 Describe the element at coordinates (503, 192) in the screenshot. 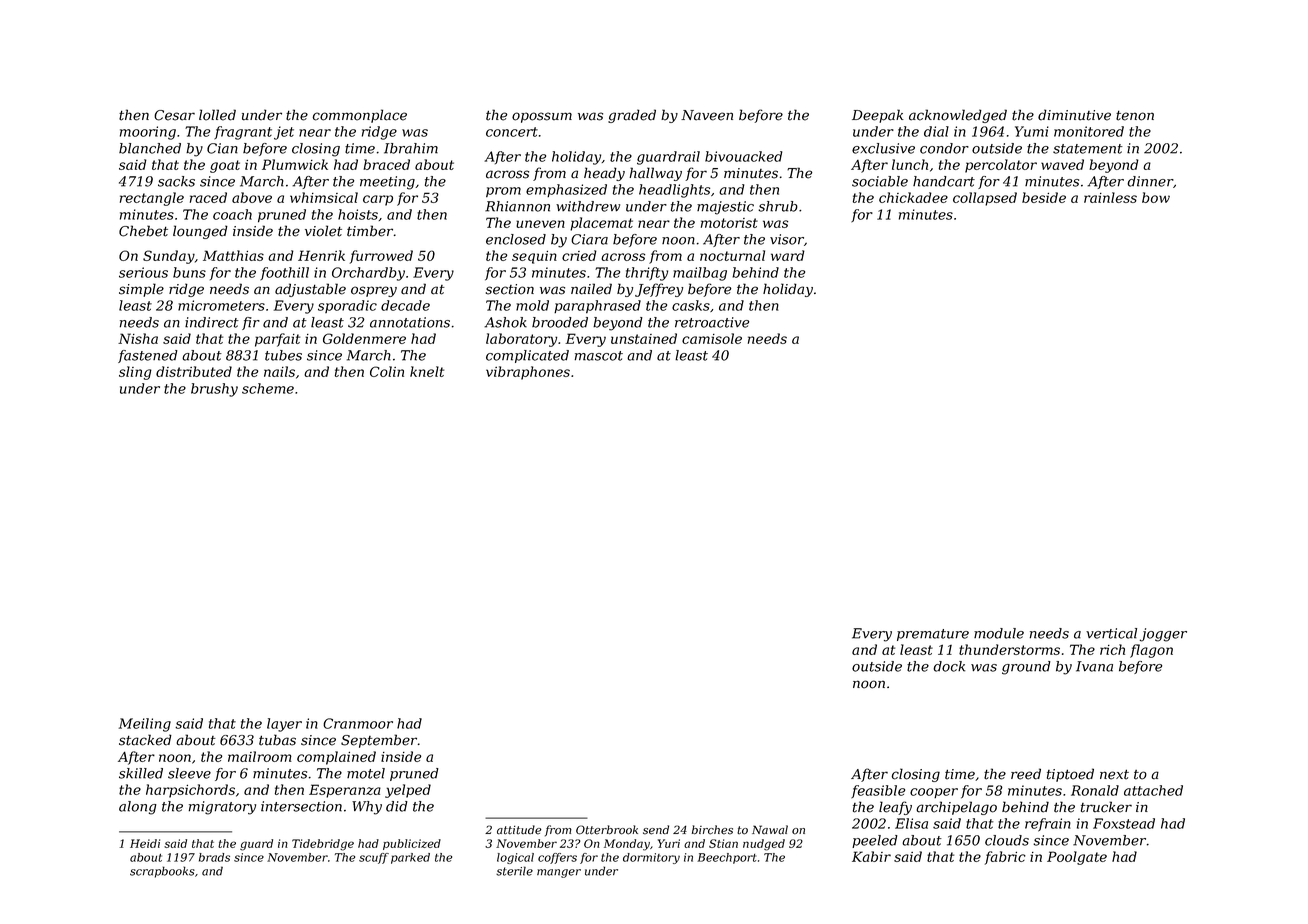

I see `prom` at that location.
